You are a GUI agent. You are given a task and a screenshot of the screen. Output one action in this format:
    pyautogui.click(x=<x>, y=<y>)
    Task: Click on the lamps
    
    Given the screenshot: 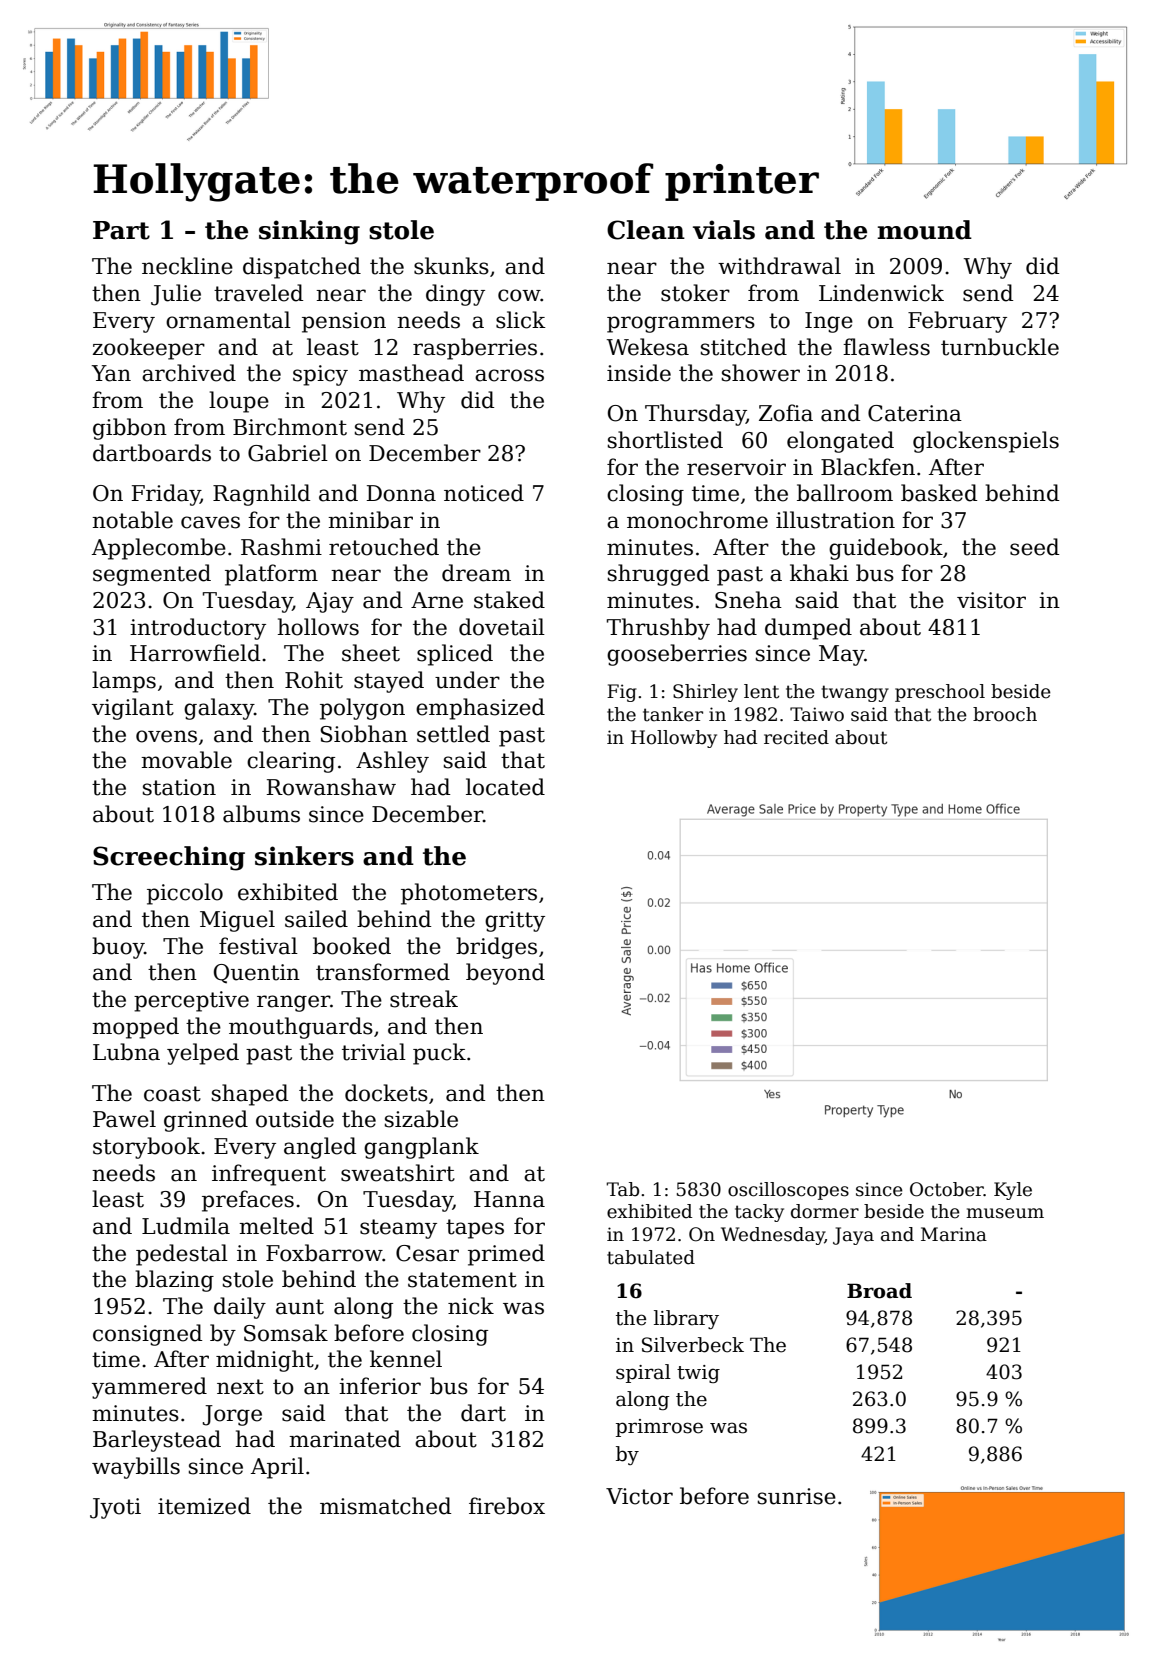 What is the action you would take?
    pyautogui.click(x=124, y=682)
